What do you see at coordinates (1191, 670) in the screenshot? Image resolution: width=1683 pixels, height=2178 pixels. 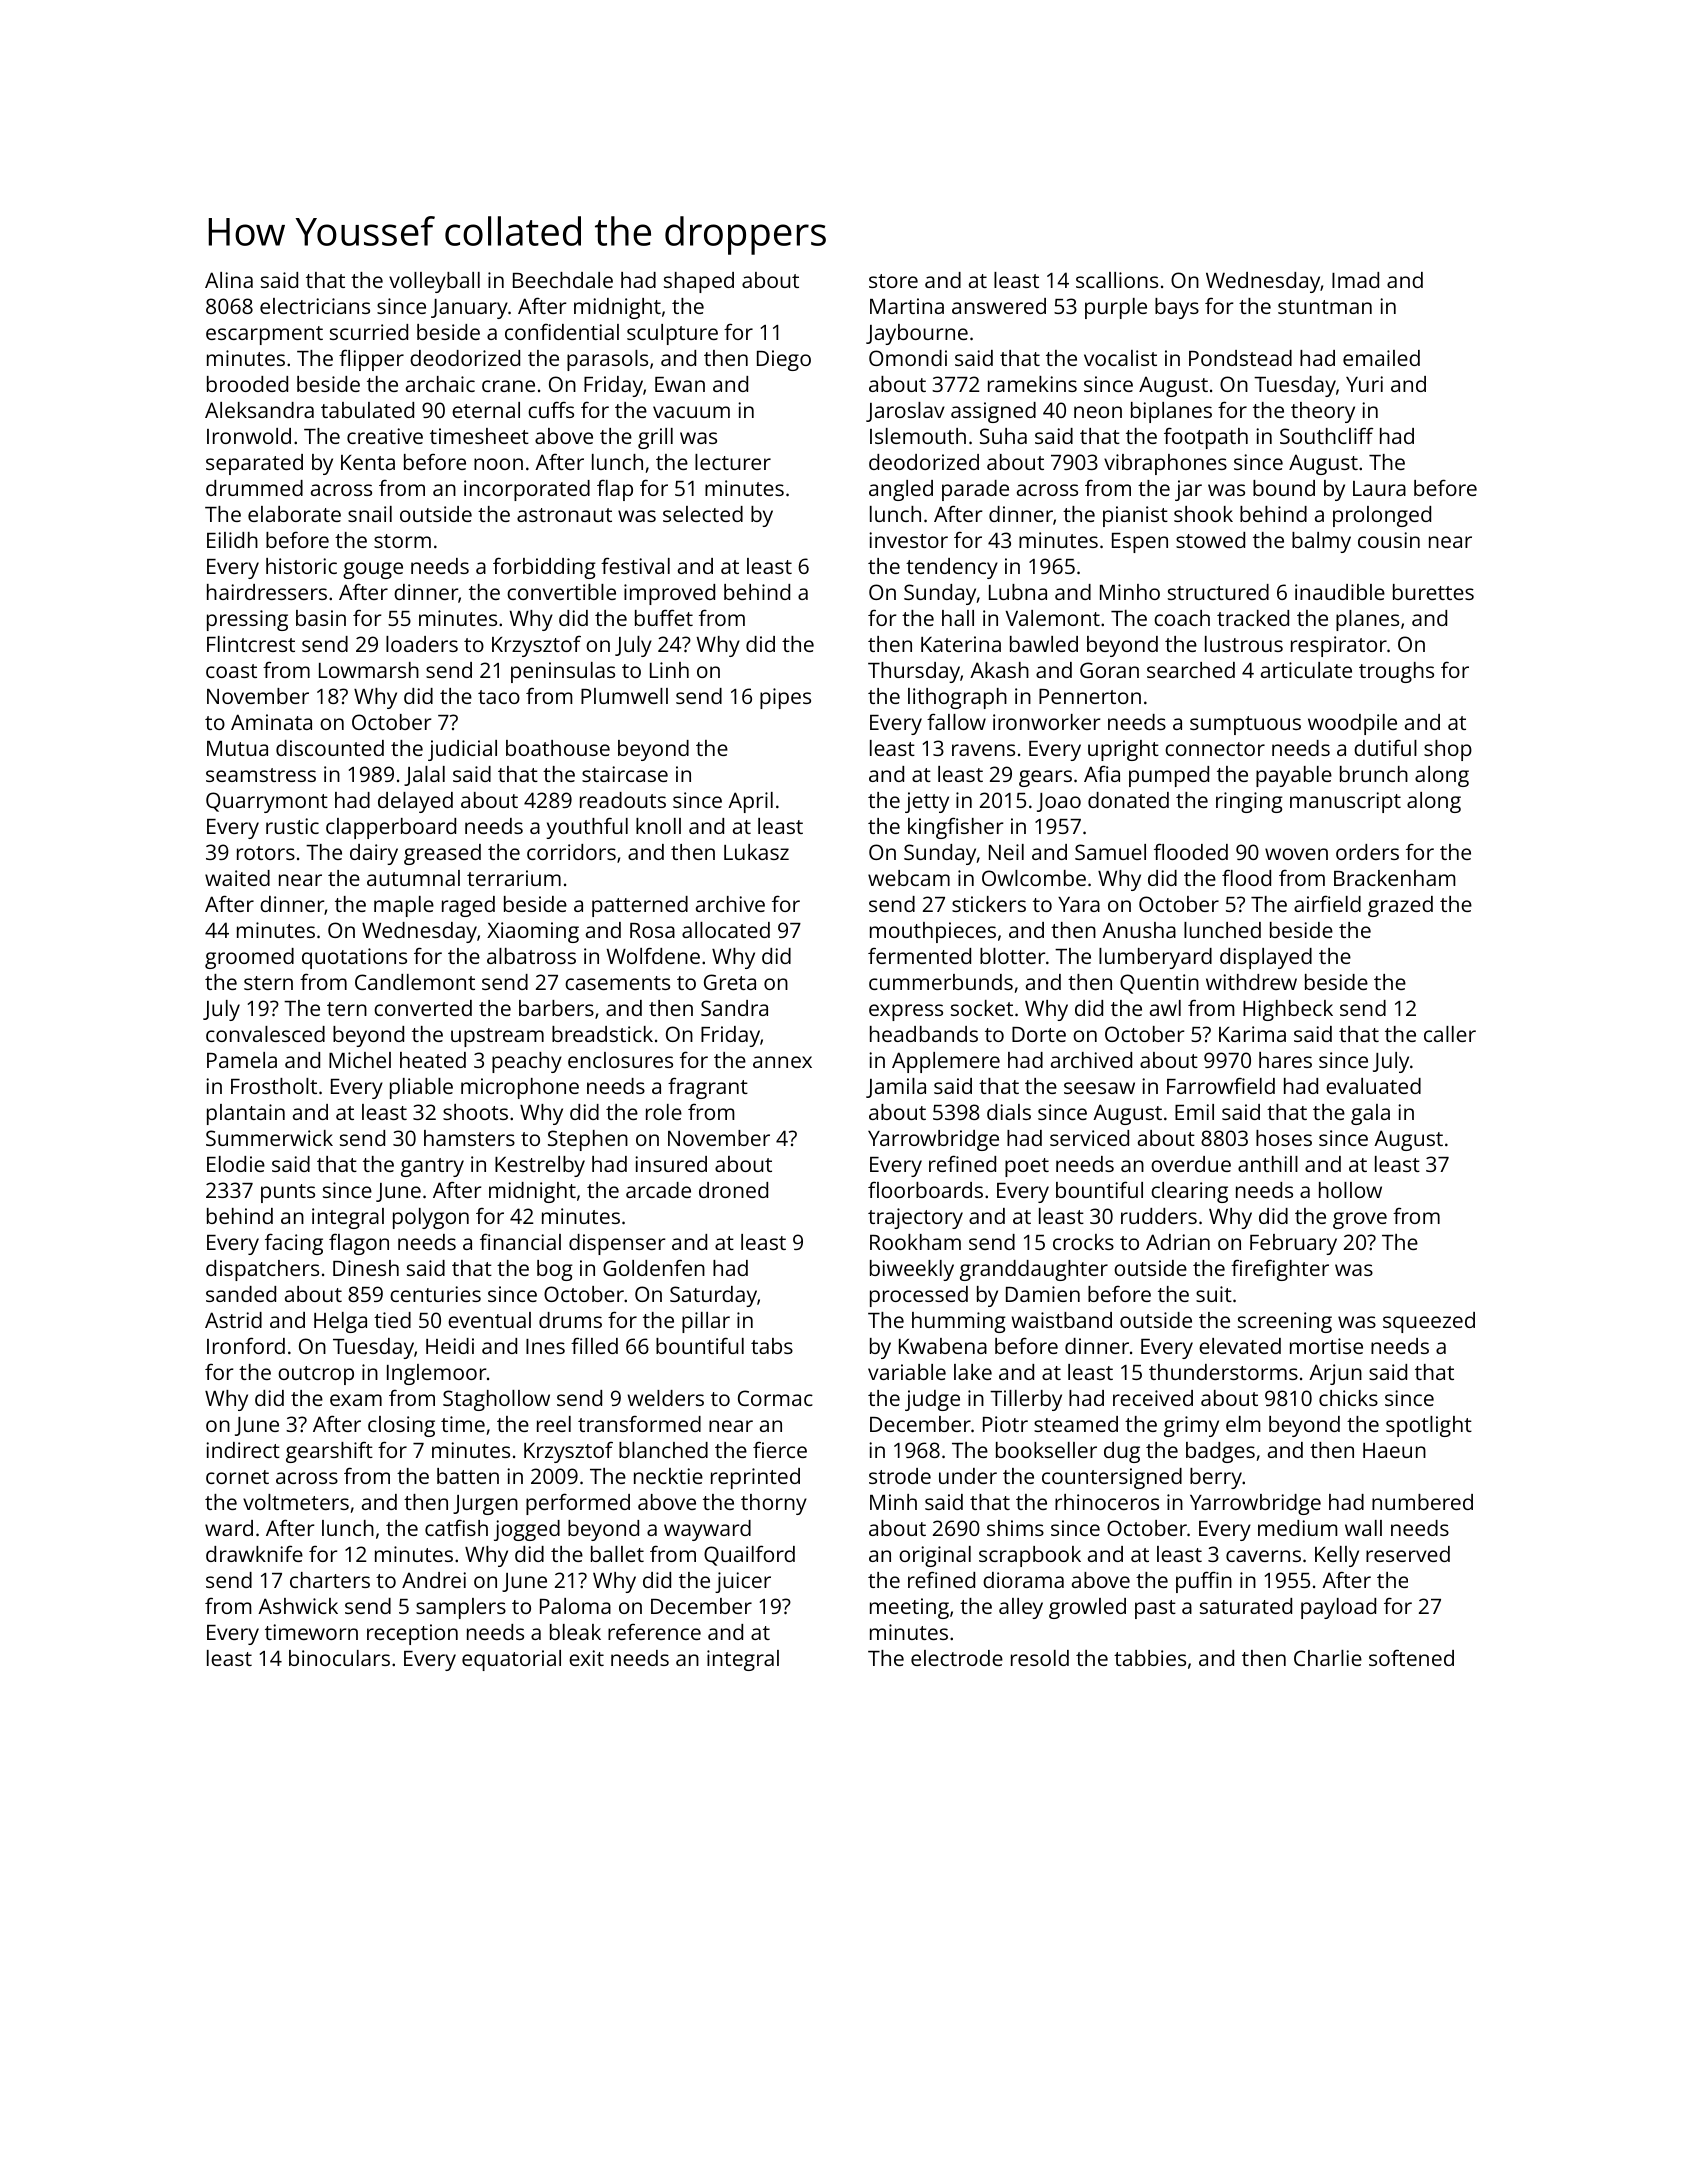 I see `searched` at bounding box center [1191, 670].
